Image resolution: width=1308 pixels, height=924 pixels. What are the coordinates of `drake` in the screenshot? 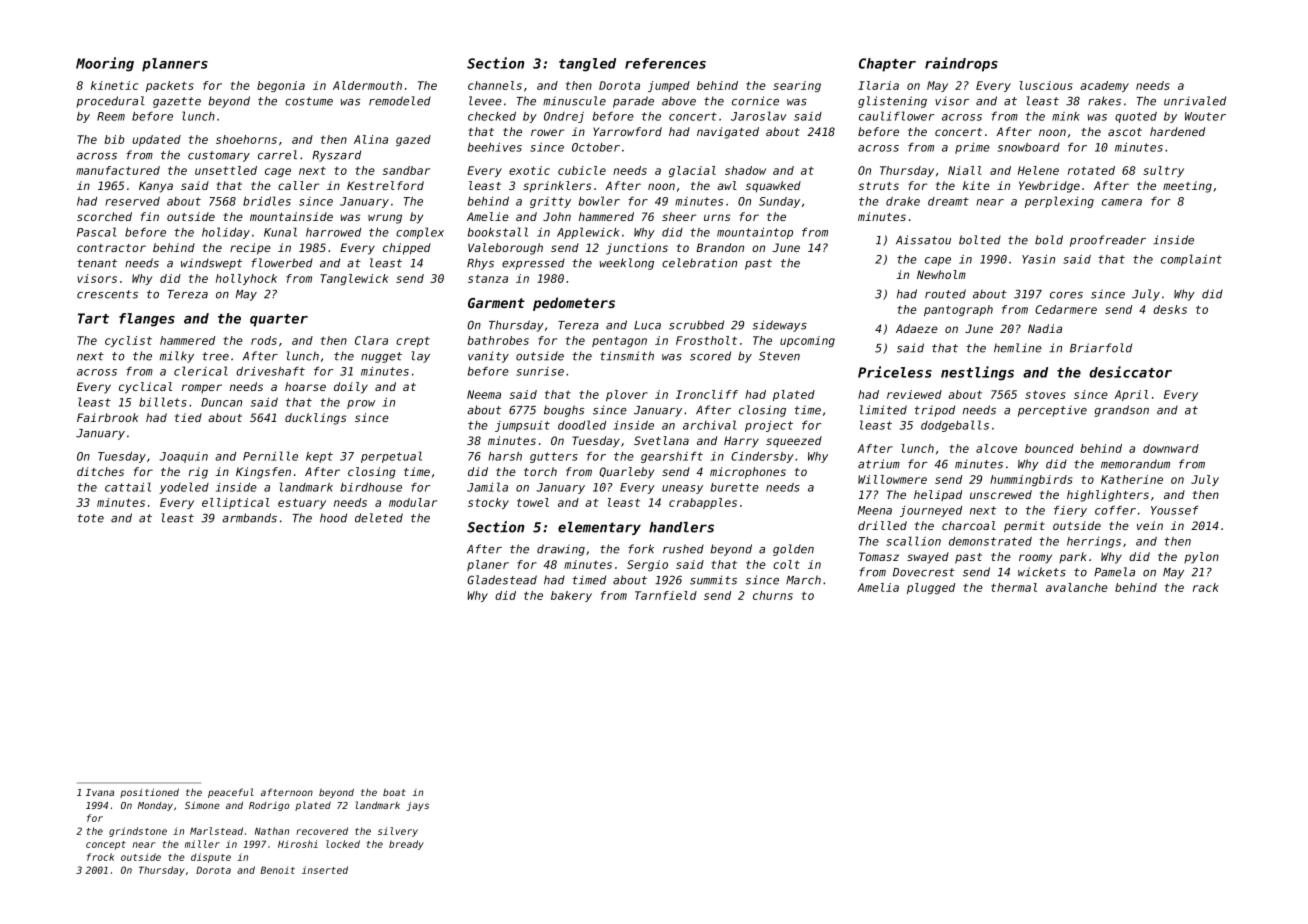 It's located at (903, 201).
